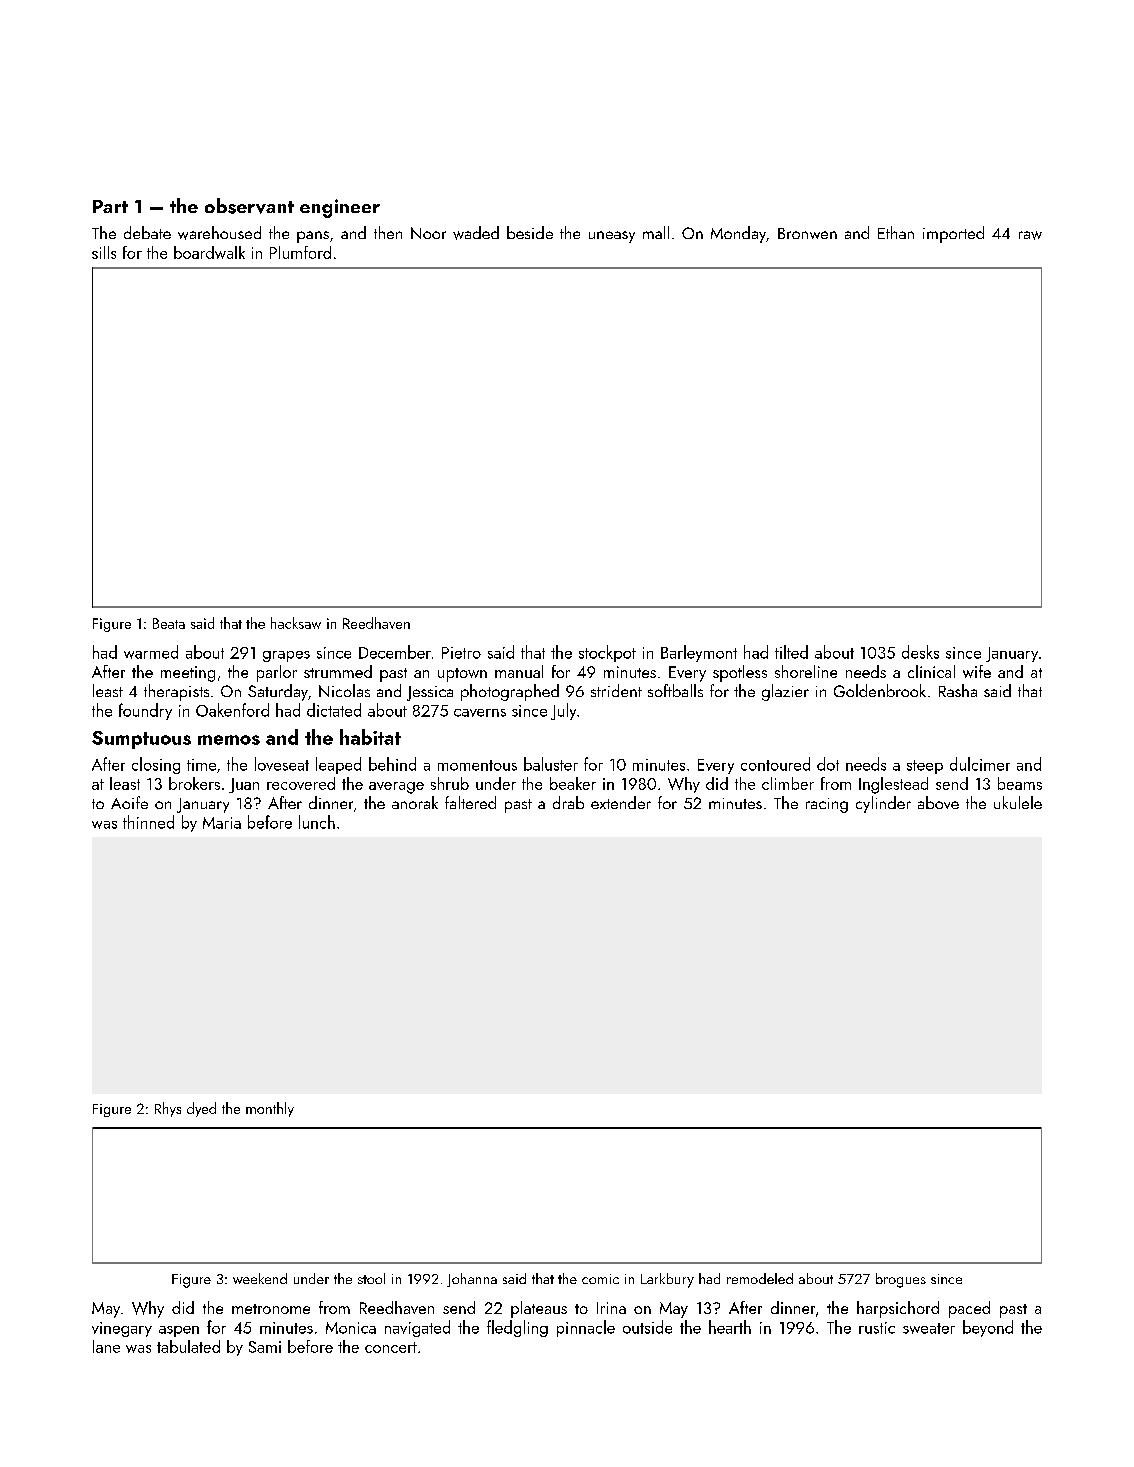 The image size is (1134, 1467). I want to click on Monday, so click(738, 234).
